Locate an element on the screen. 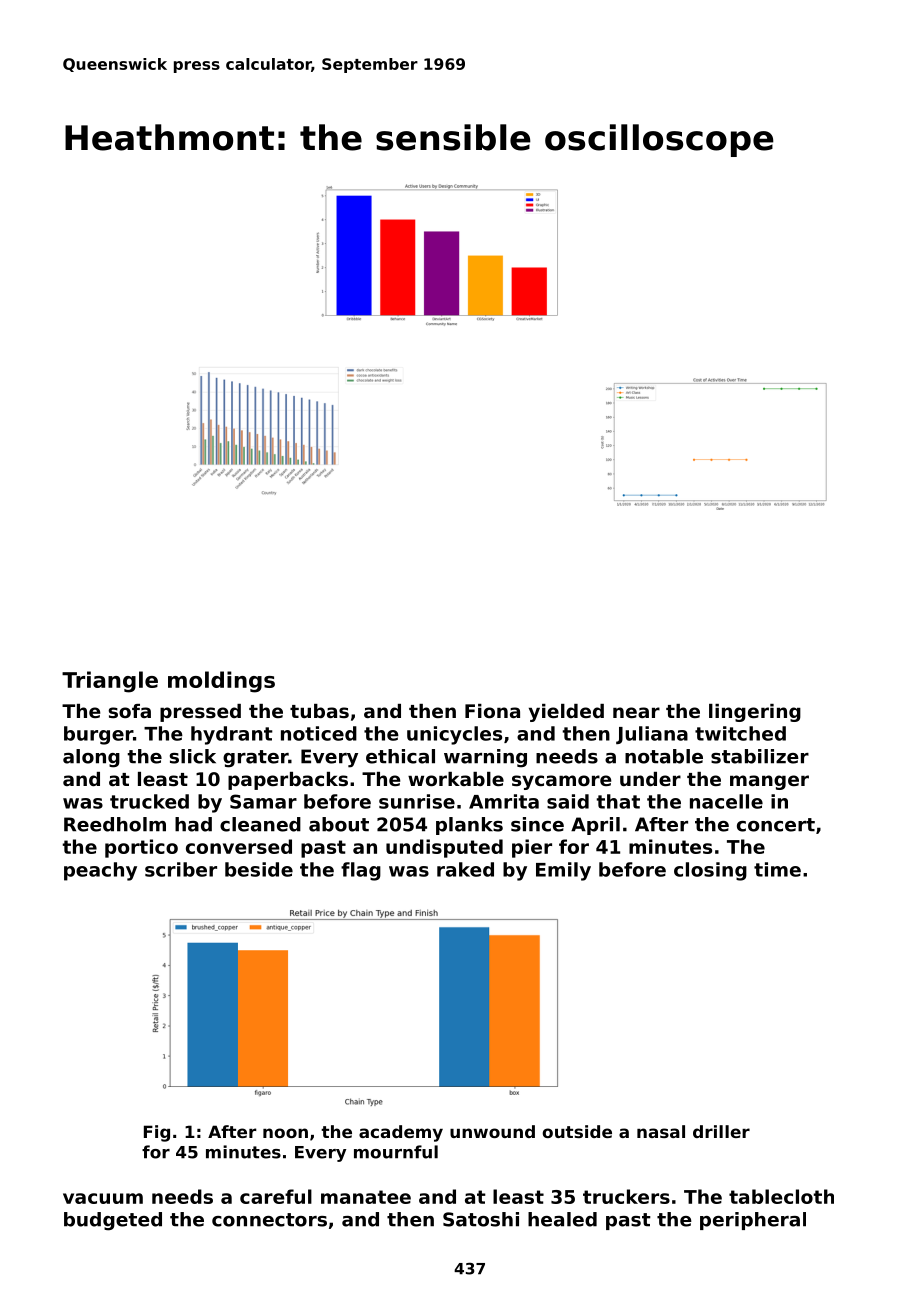 This screenshot has height=1316, width=908. unwound is located at coordinates (492, 1131).
